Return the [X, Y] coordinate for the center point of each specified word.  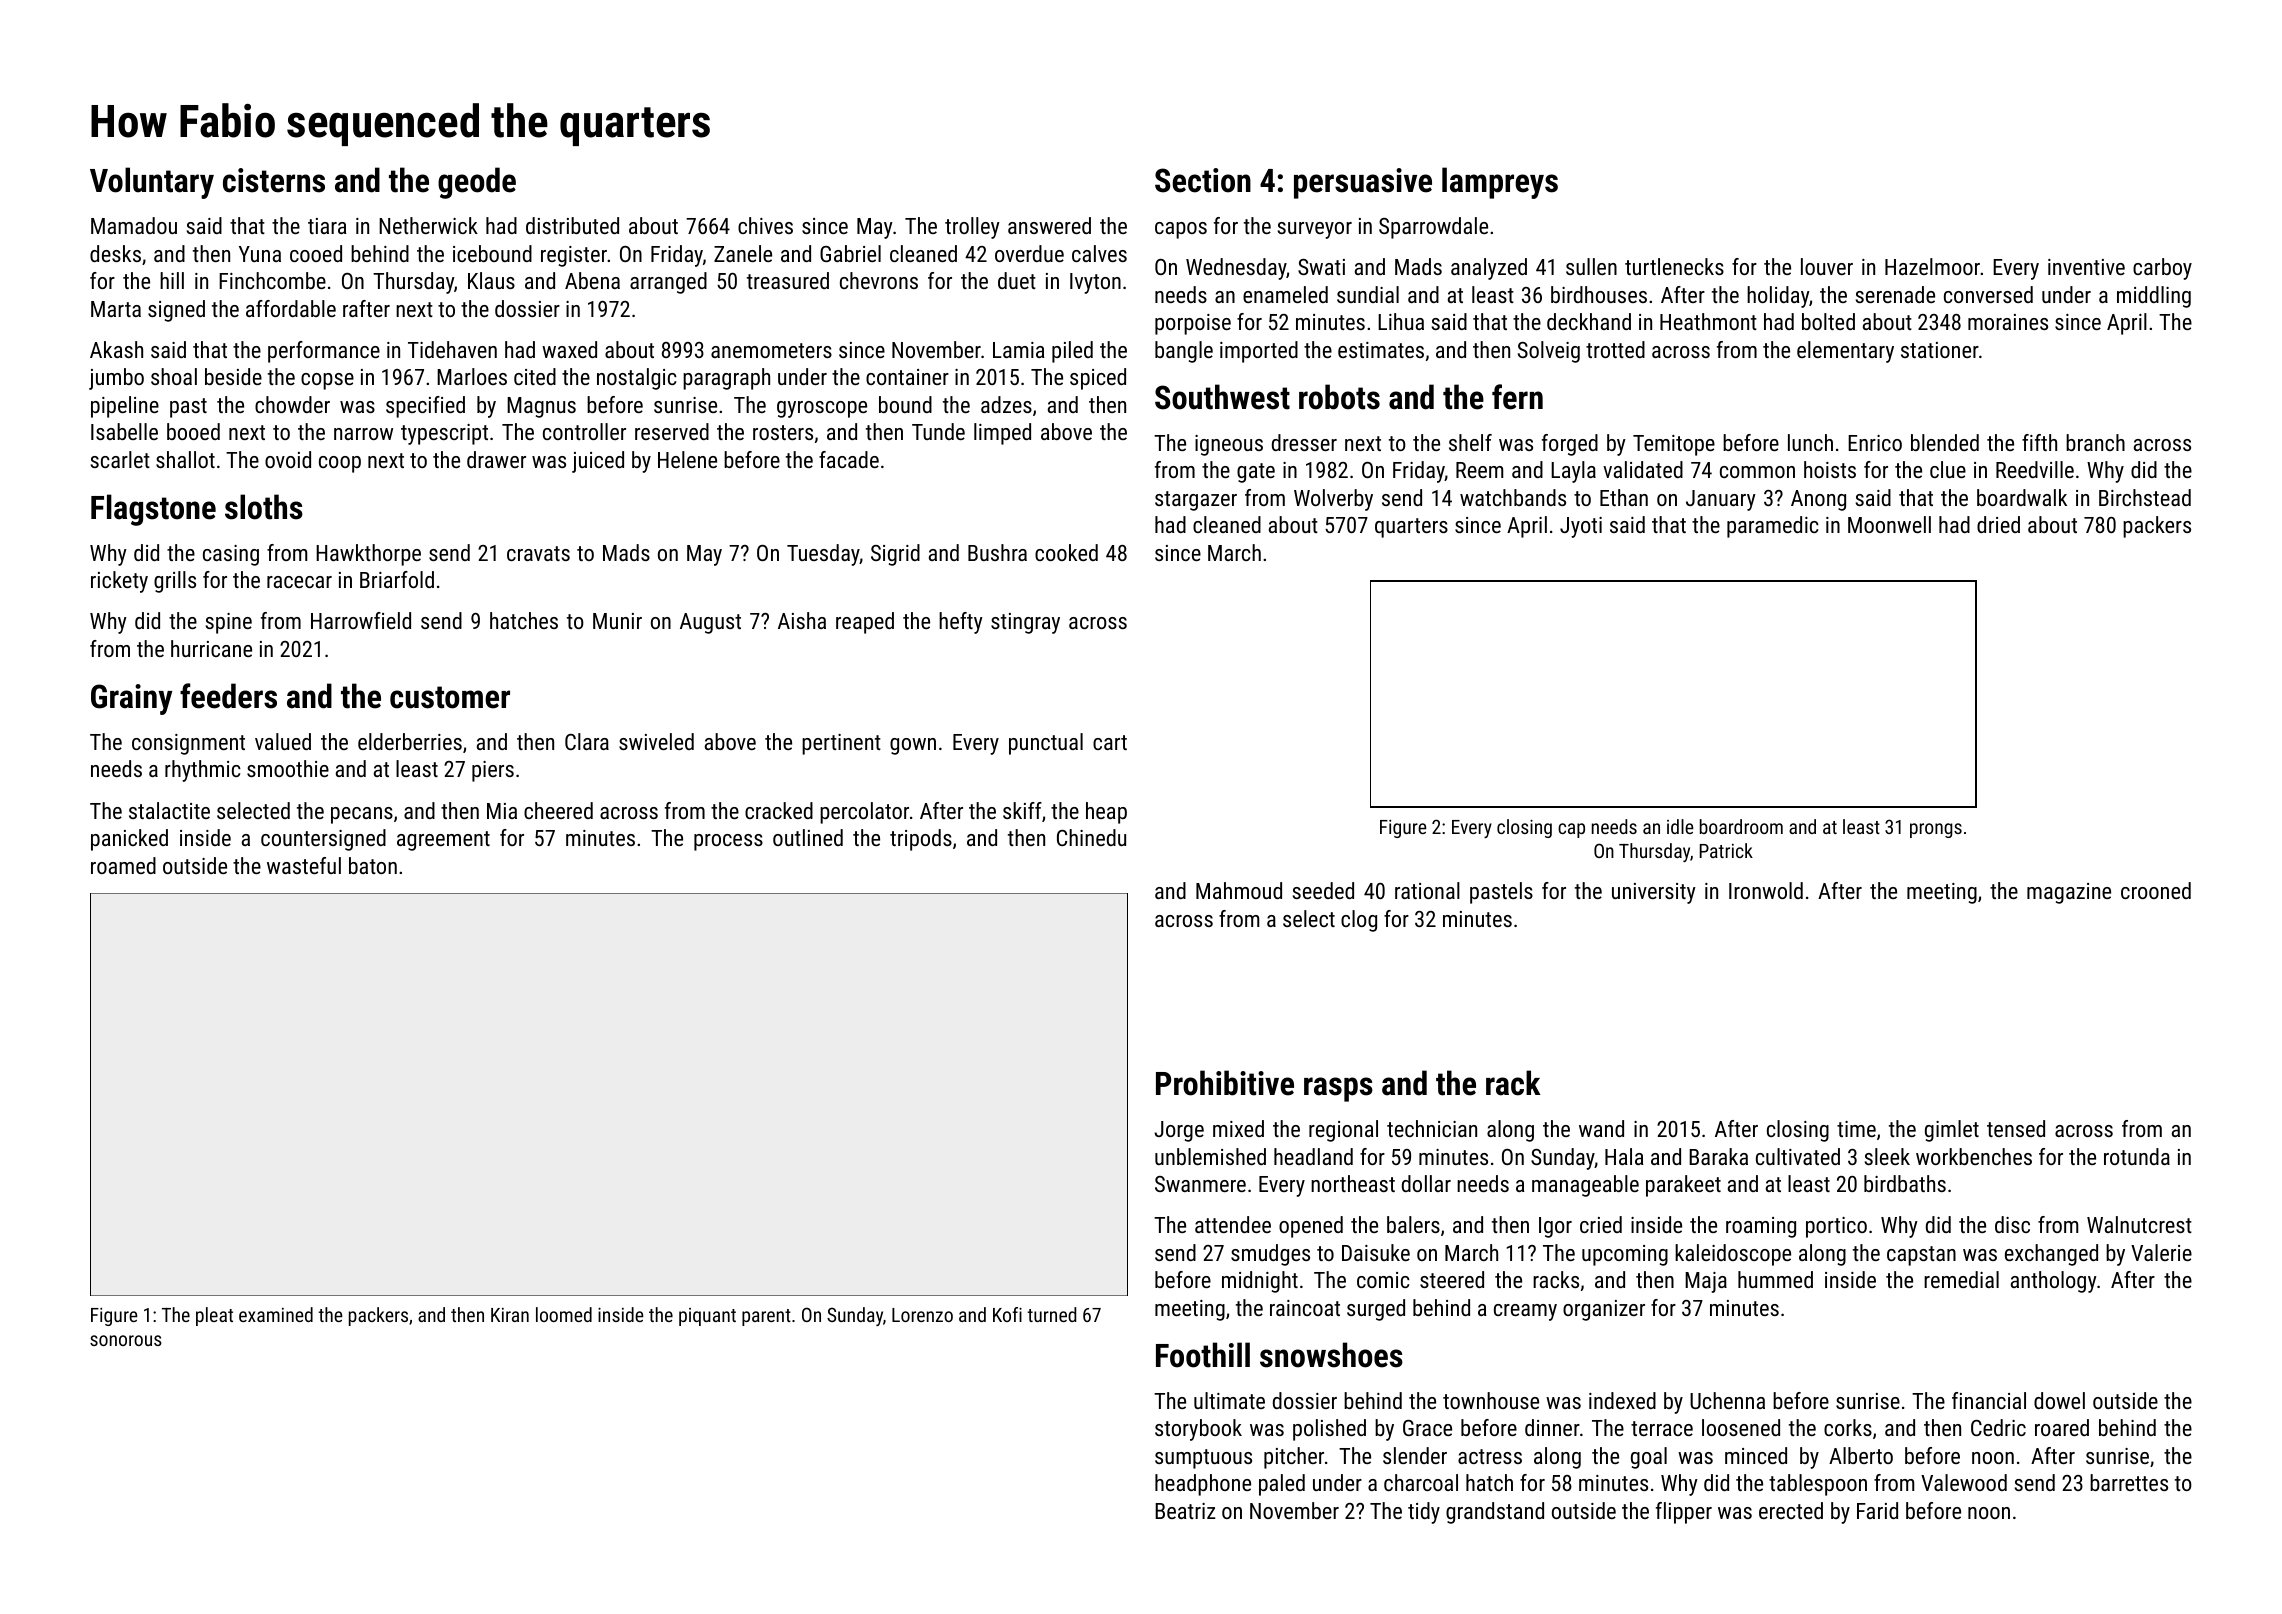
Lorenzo [922, 1315]
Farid [1877, 1510]
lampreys [1500, 183]
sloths [264, 507]
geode [477, 183]
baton [373, 865]
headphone [1203, 1485]
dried [1998, 524]
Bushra [997, 552]
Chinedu [1091, 837]
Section [1203, 180]
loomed [564, 1314]
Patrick [1726, 850]
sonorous [126, 1340]
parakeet [1683, 1186]
